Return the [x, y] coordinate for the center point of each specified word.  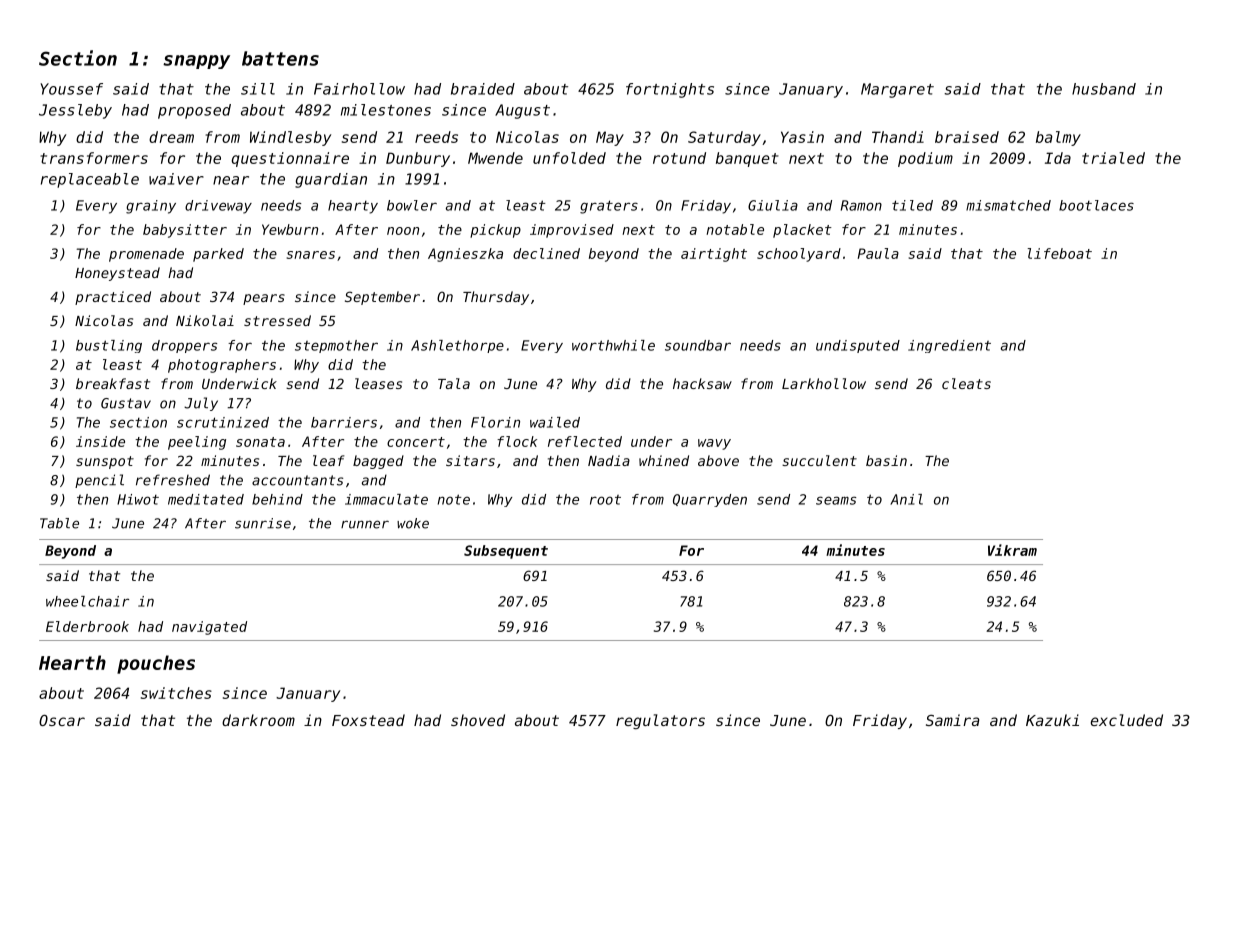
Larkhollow [824, 383]
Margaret [897, 90]
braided [483, 89]
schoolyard [799, 255]
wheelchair [87, 601]
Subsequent [506, 552]
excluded [1127, 720]
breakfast [113, 383]
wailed [555, 422]
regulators [660, 721]
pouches [156, 664]
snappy [196, 62]
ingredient [949, 346]
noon [403, 231]
